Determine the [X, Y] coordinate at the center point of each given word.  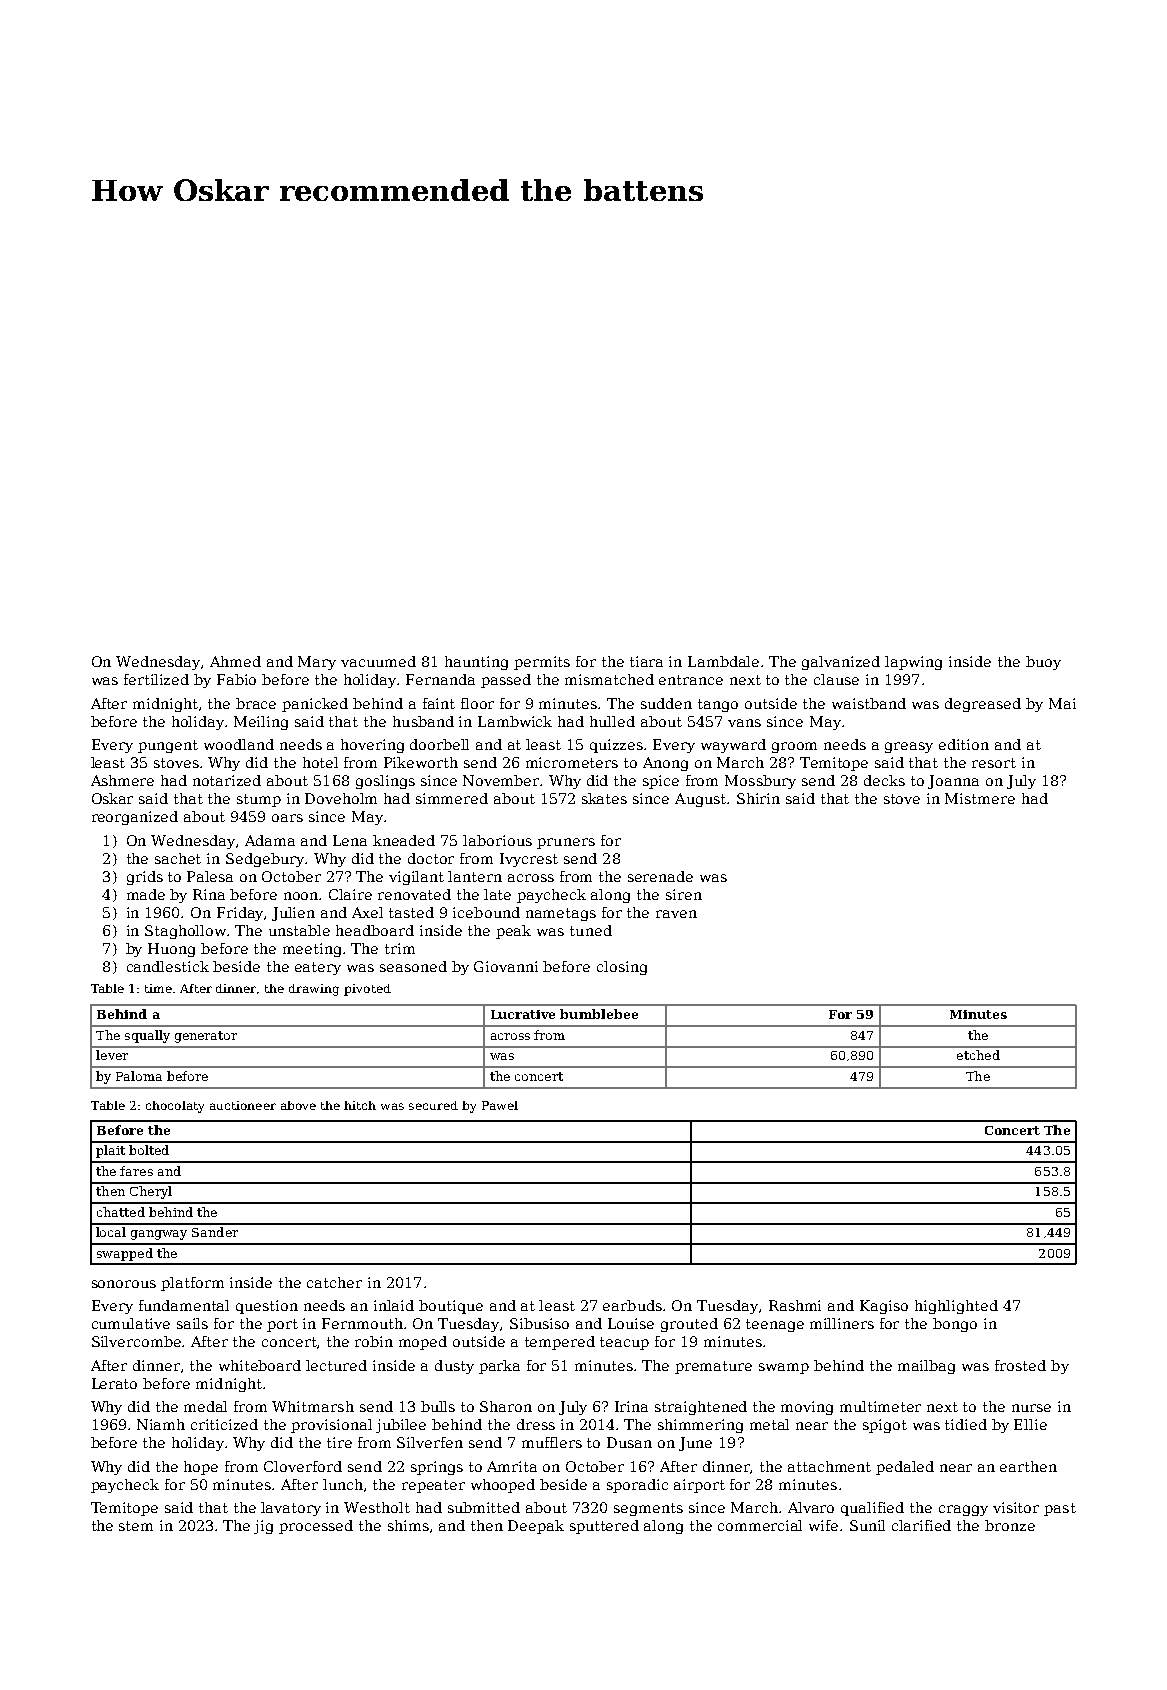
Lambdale [723, 661]
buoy [1043, 663]
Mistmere [980, 798]
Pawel [500, 1105]
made [146, 894]
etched [978, 1055]
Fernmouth [362, 1323]
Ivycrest [529, 860]
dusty [454, 1367]
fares [136, 1171]
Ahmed [235, 661]
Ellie [1030, 1424]
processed [316, 1527]
